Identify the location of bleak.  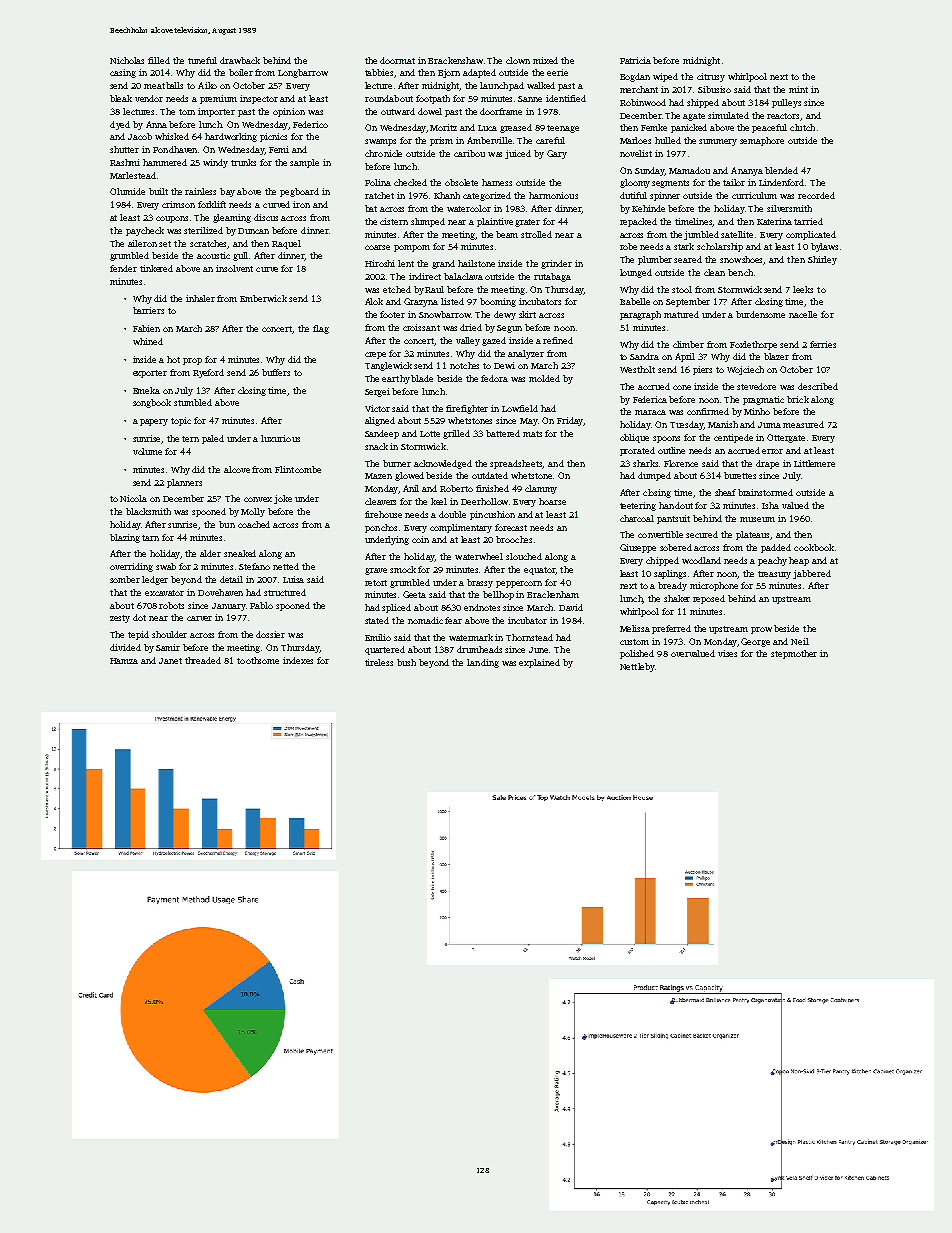
(121, 98).
